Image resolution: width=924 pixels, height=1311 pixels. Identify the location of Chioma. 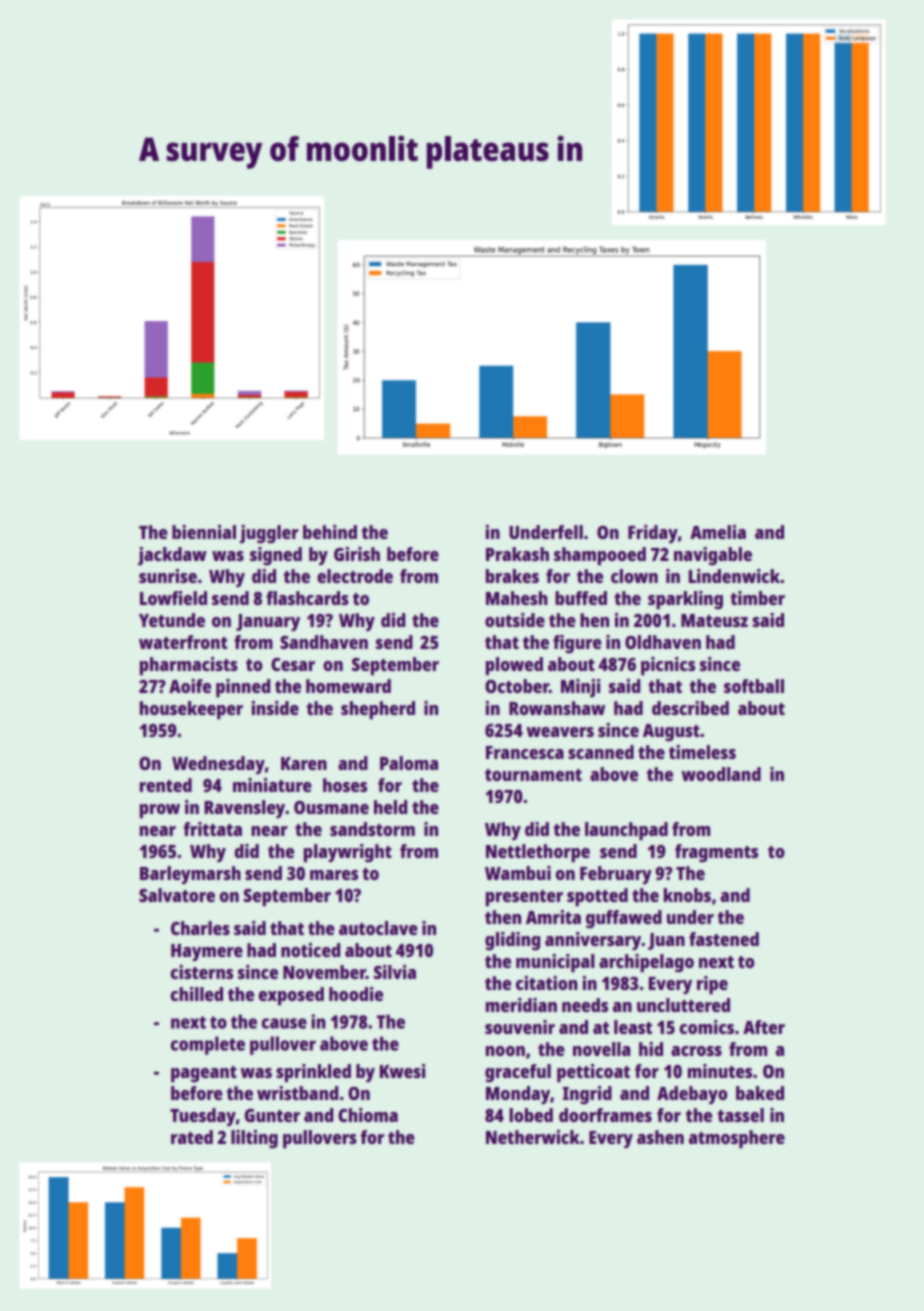
(368, 1115).
